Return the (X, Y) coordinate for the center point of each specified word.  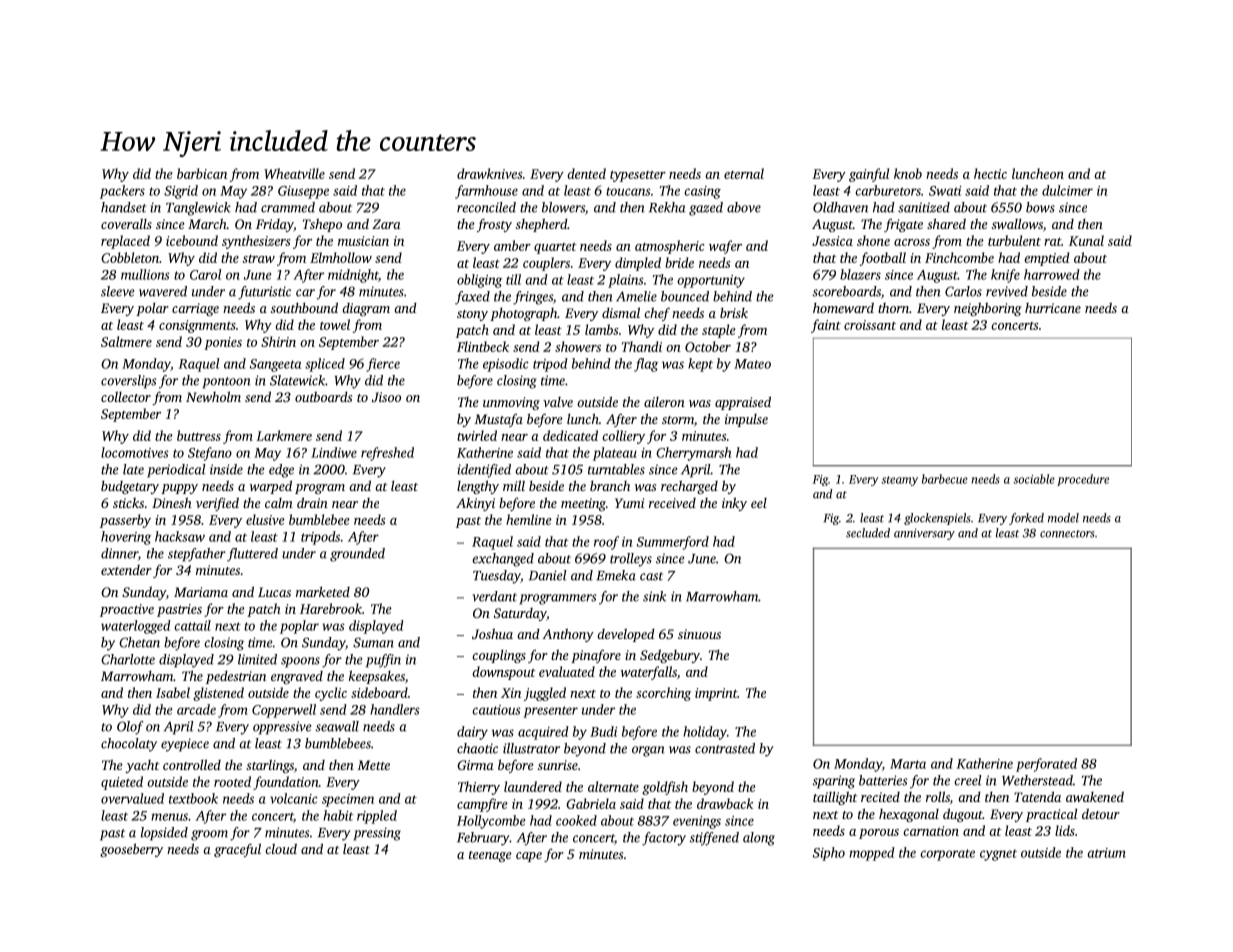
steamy (899, 481)
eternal (744, 173)
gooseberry (131, 850)
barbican (202, 173)
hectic (990, 173)
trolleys (631, 560)
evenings (697, 822)
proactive (127, 610)
